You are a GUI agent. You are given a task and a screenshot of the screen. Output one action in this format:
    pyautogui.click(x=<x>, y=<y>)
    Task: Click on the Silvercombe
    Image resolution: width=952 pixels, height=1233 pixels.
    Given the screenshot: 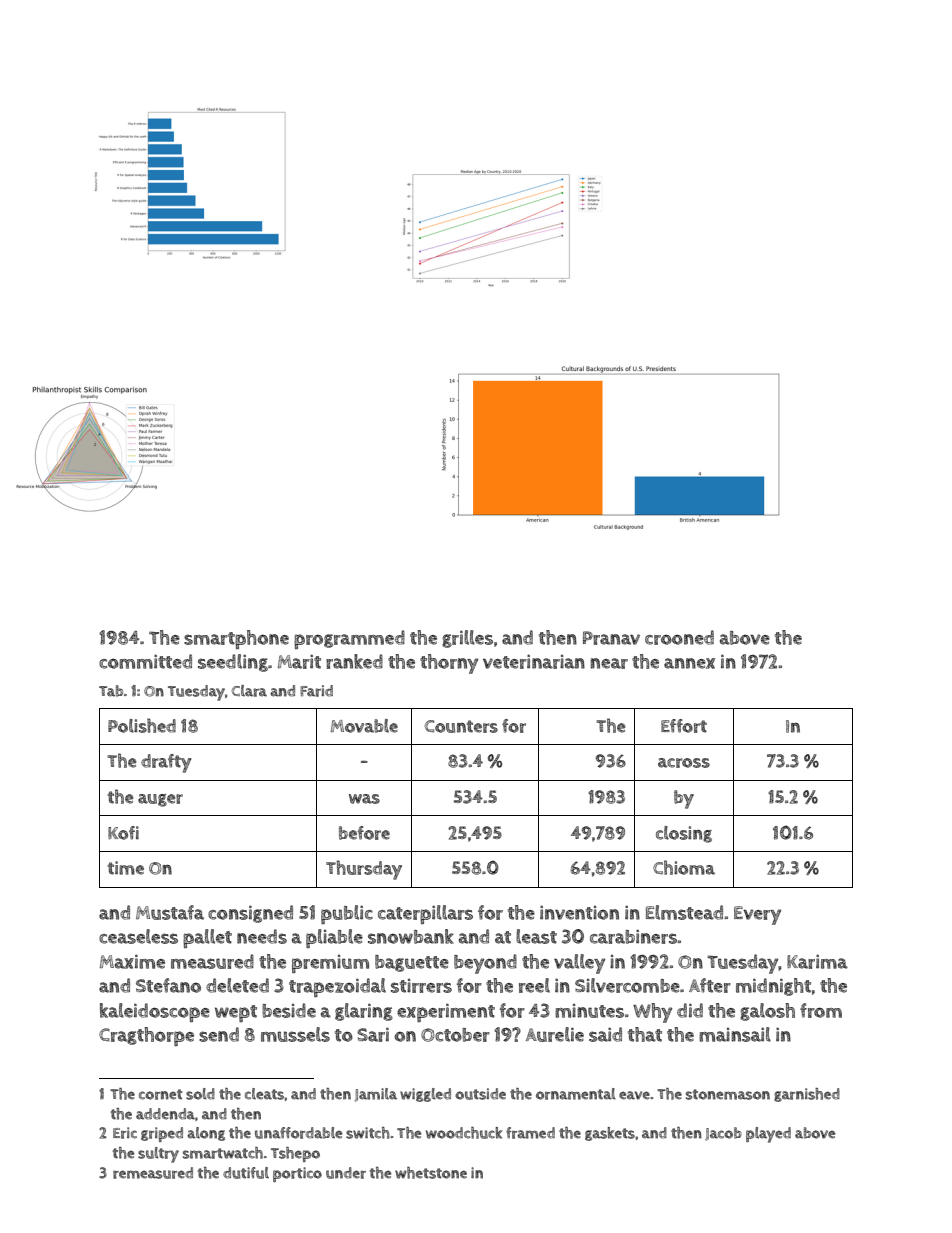 What is the action you would take?
    pyautogui.click(x=627, y=985)
